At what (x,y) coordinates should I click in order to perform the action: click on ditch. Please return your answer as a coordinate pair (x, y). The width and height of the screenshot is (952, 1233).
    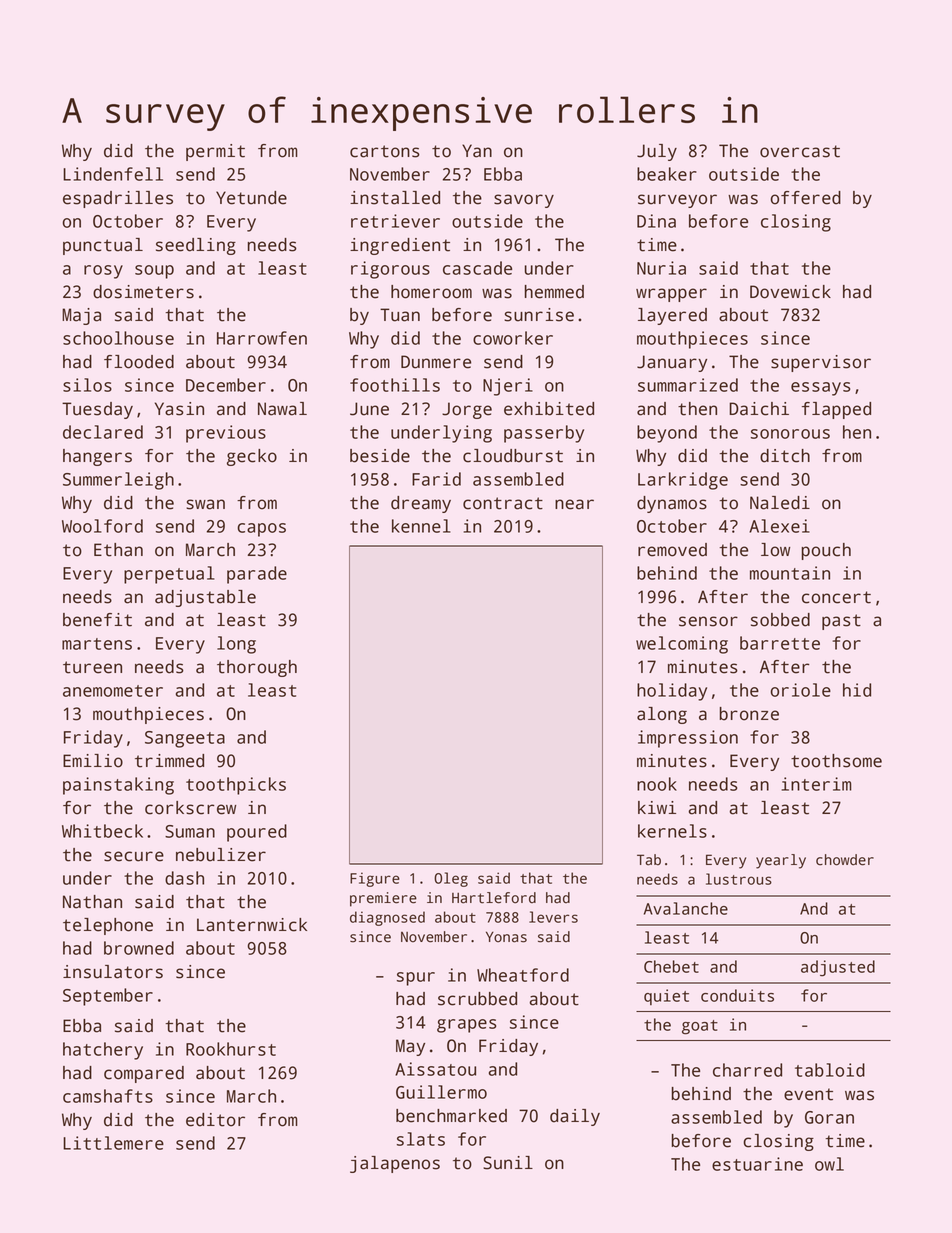
    Looking at the image, I should click on (785, 456).
